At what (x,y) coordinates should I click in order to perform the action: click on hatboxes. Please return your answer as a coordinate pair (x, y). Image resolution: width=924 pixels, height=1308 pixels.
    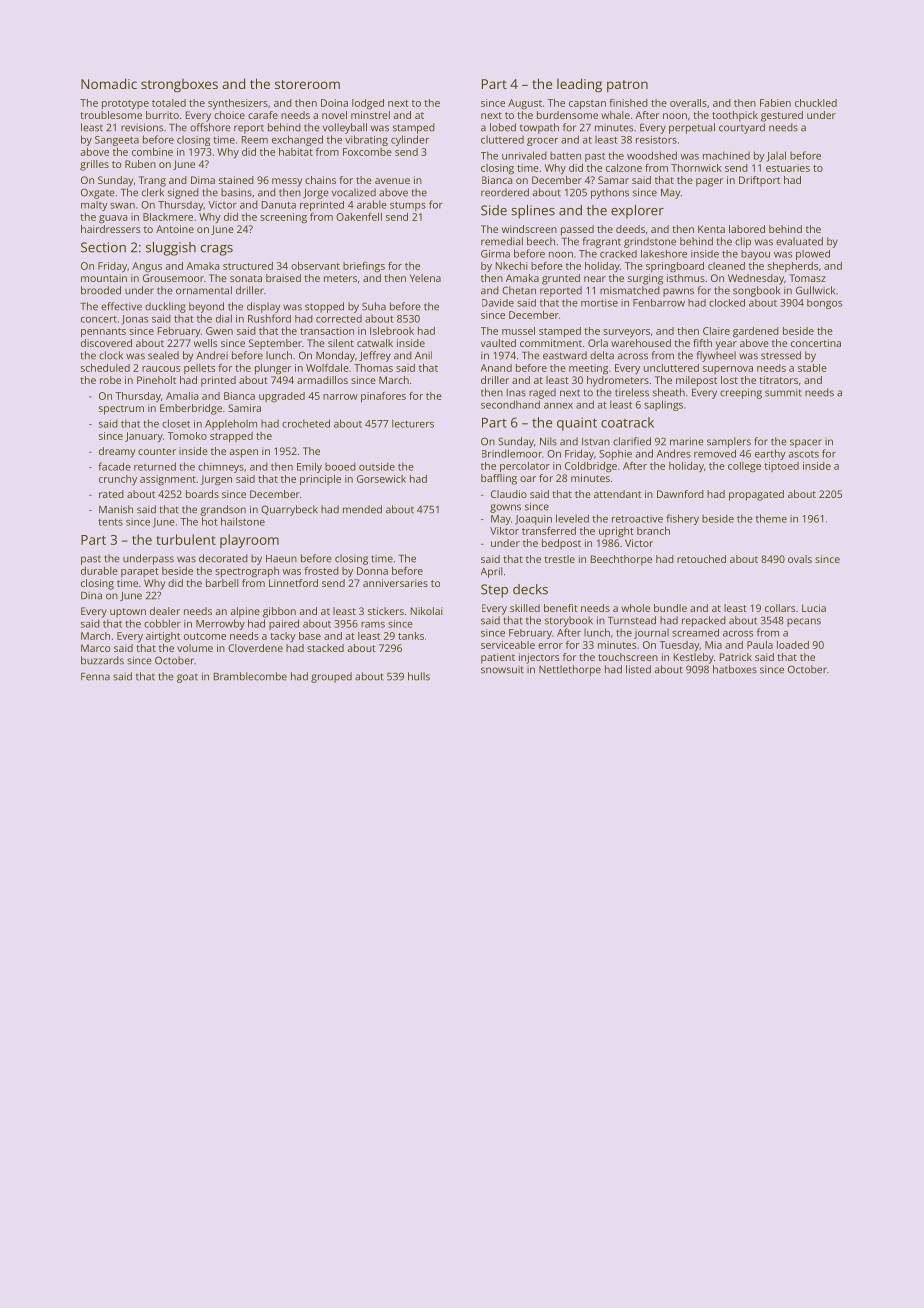
    Looking at the image, I should click on (735, 669).
